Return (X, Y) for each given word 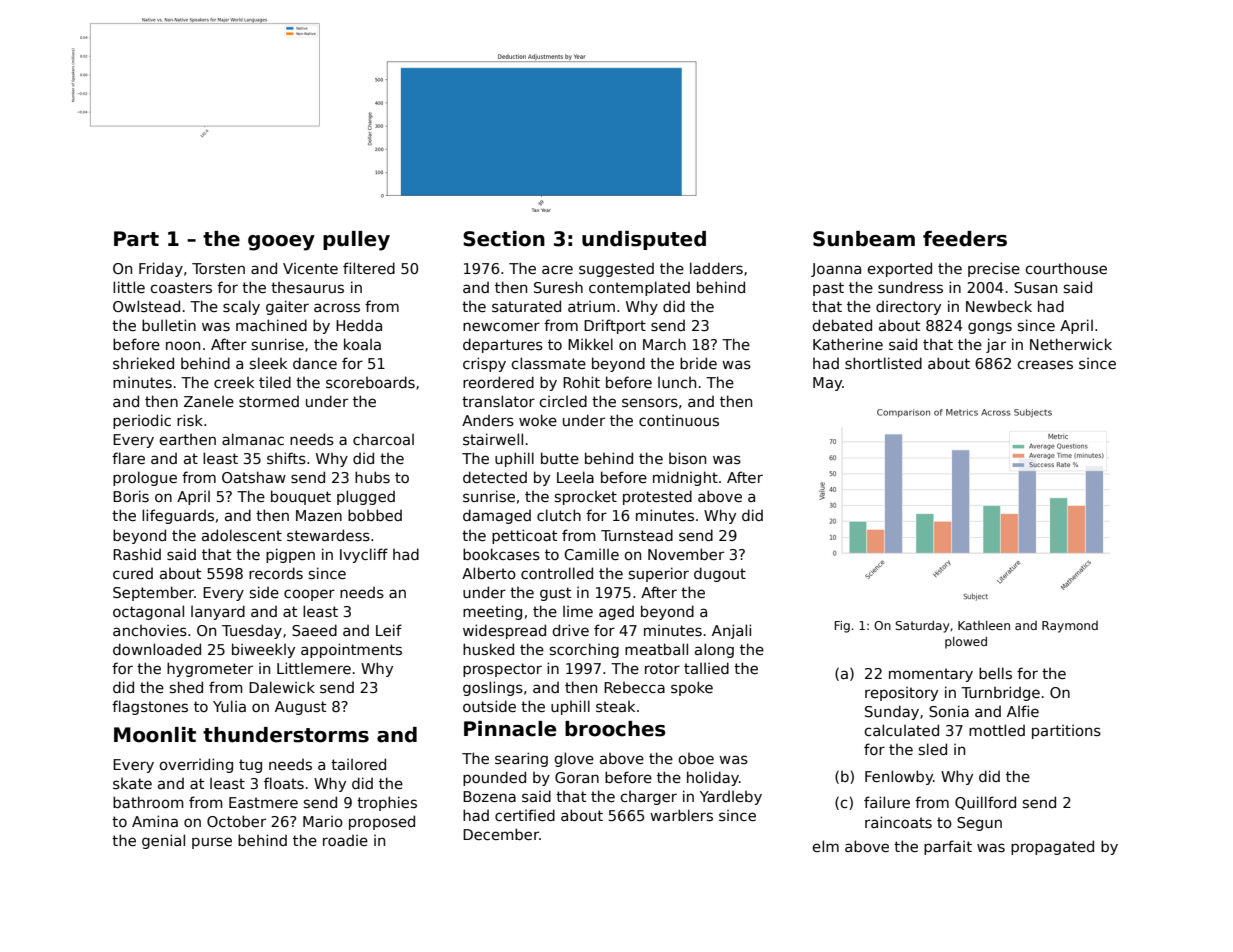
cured (133, 573)
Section (504, 239)
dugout (720, 574)
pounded (494, 778)
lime (578, 611)
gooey (281, 243)
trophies (387, 803)
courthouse (1066, 268)
